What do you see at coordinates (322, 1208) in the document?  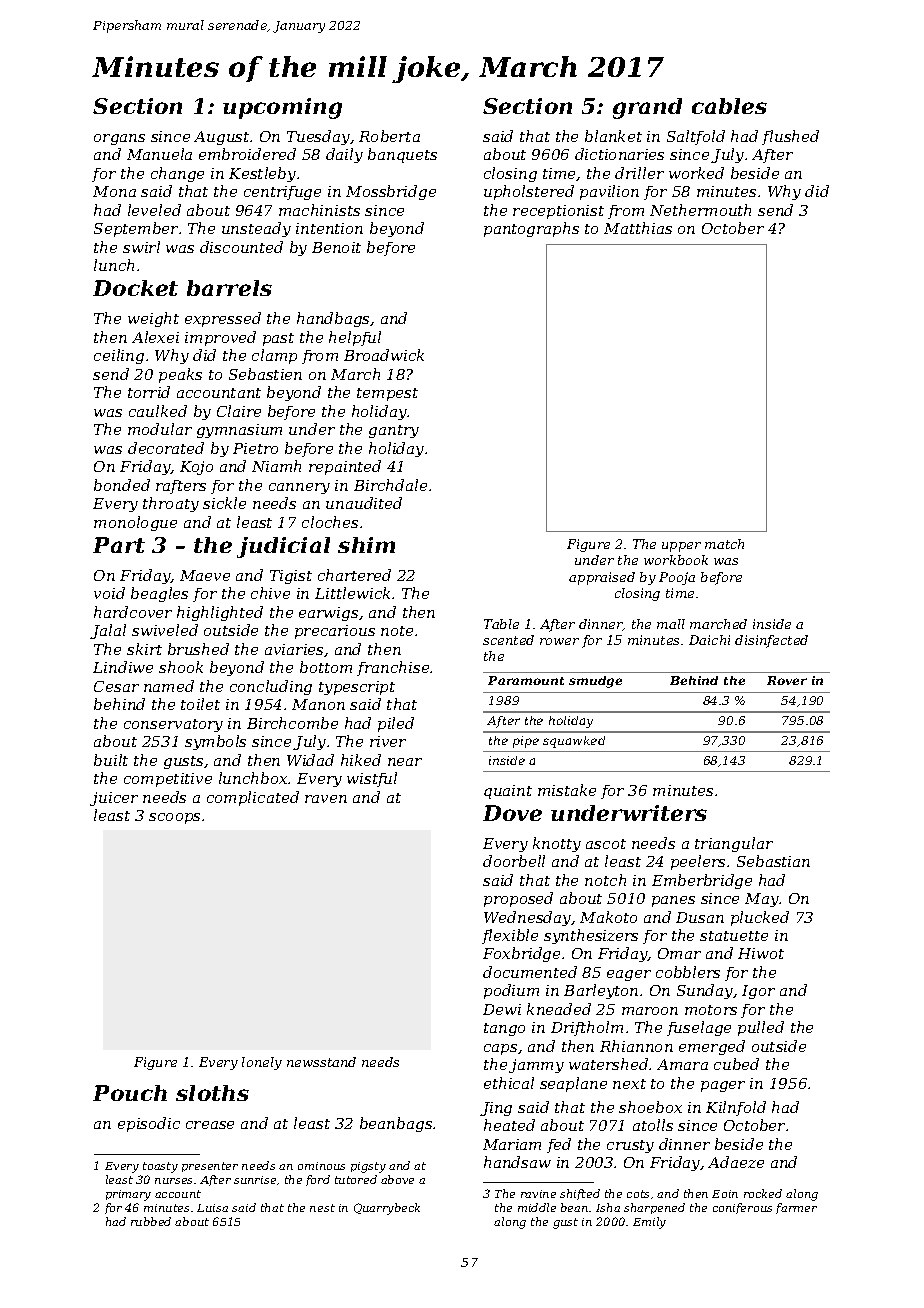 I see `nest` at bounding box center [322, 1208].
